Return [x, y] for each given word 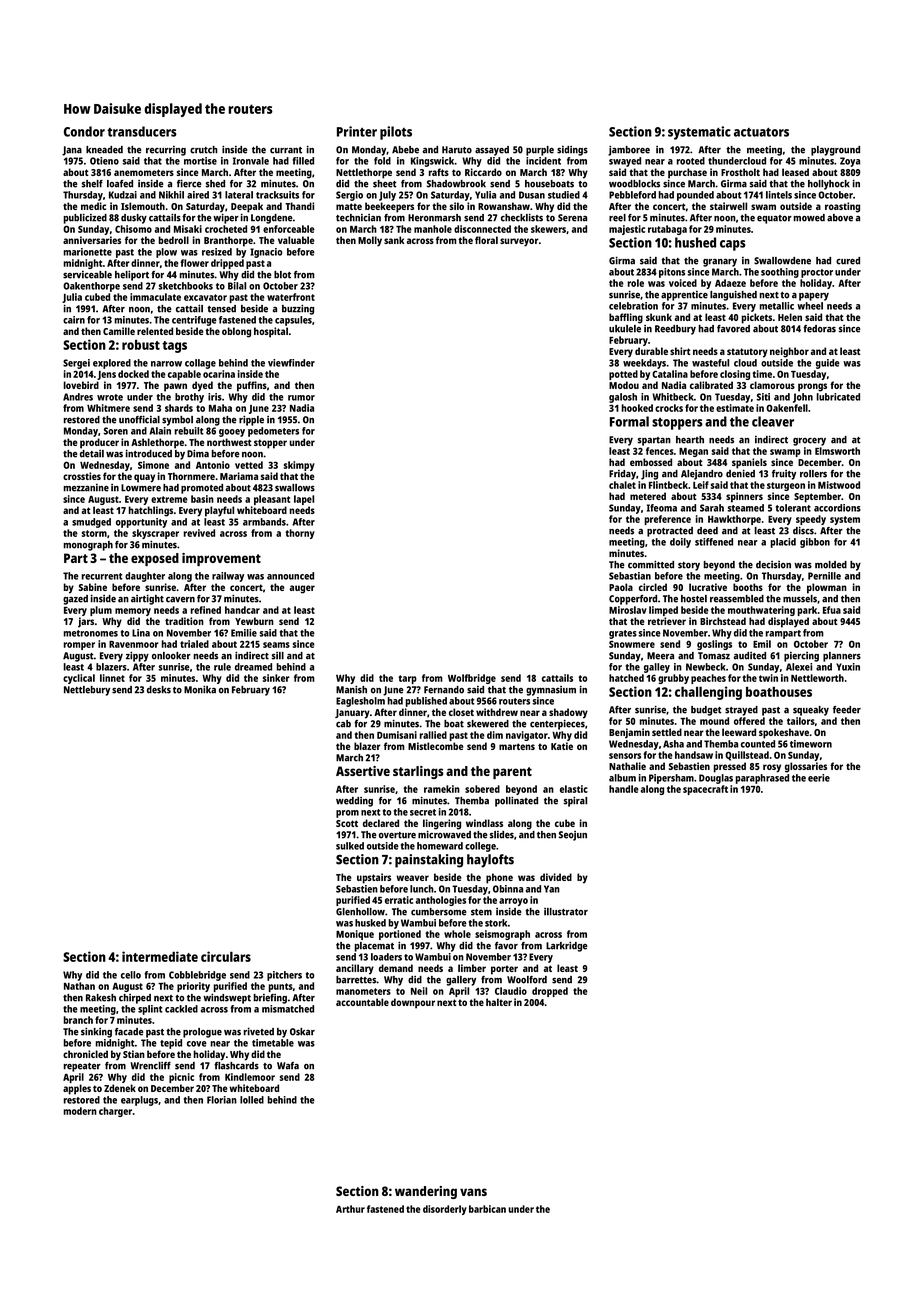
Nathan [79, 986]
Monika [200, 690]
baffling [626, 318]
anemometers [144, 172]
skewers [548, 229]
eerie [819, 778]
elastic [574, 789]
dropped [550, 992]
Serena [572, 218]
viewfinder [291, 363]
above [840, 218]
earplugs [139, 1101]
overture [397, 835]
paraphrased [762, 779]
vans [473, 1192]
